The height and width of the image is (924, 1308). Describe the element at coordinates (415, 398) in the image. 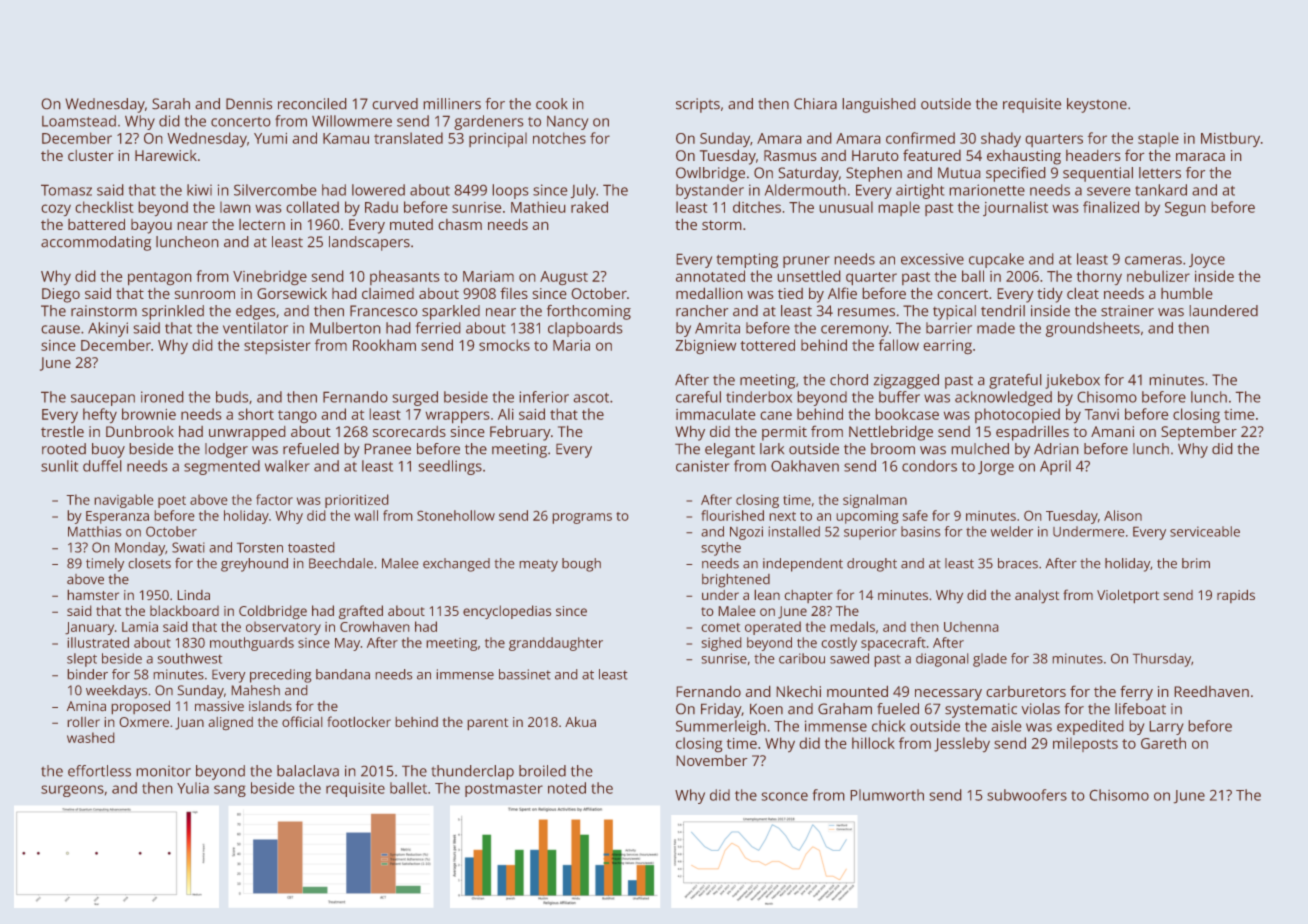

I see `surged` at that location.
